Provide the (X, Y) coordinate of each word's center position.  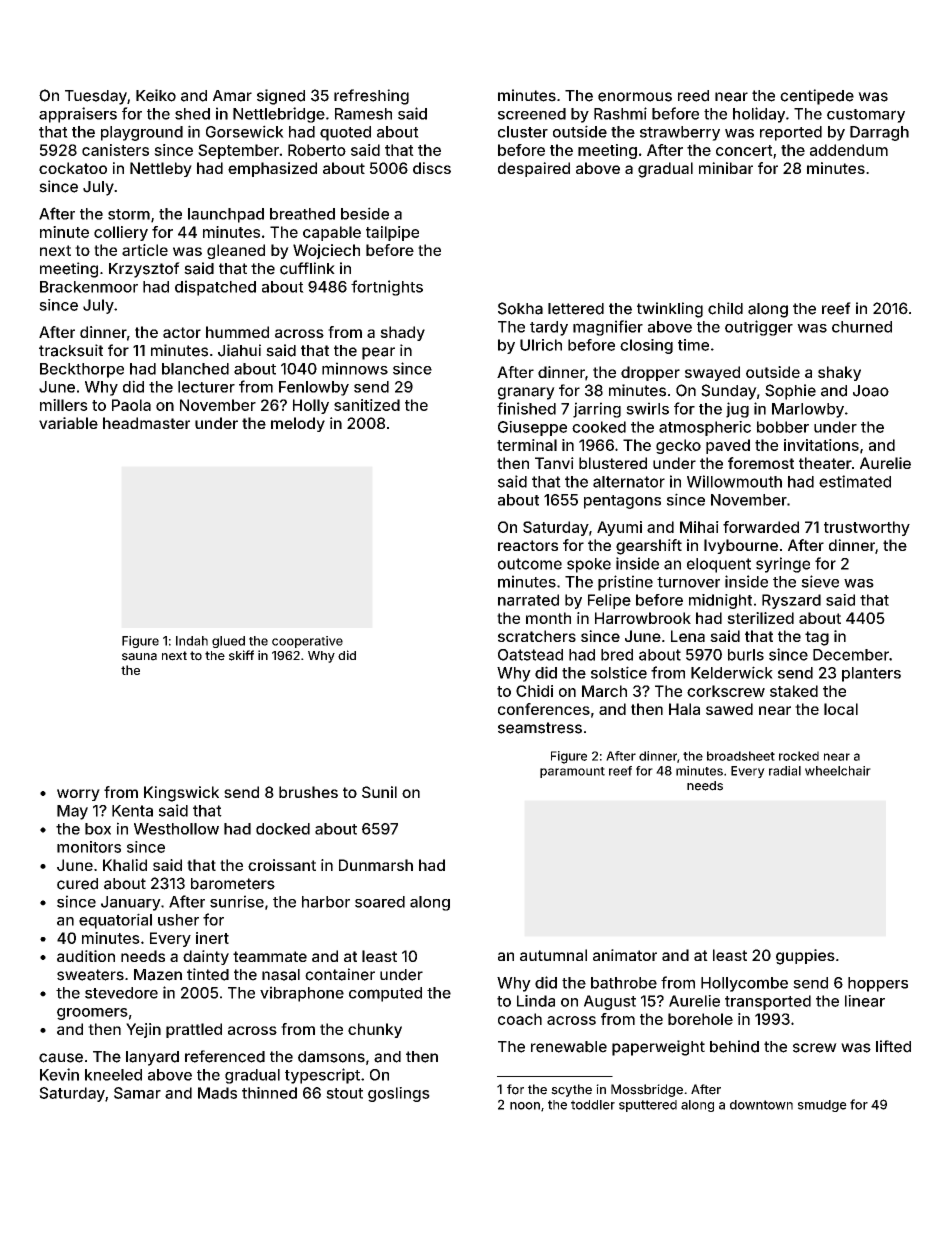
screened (532, 114)
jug (737, 410)
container (340, 974)
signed (281, 97)
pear (378, 353)
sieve (820, 581)
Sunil (379, 792)
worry (78, 795)
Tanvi (554, 463)
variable (68, 423)
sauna (139, 657)
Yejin (143, 1030)
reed (693, 96)
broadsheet (741, 756)
